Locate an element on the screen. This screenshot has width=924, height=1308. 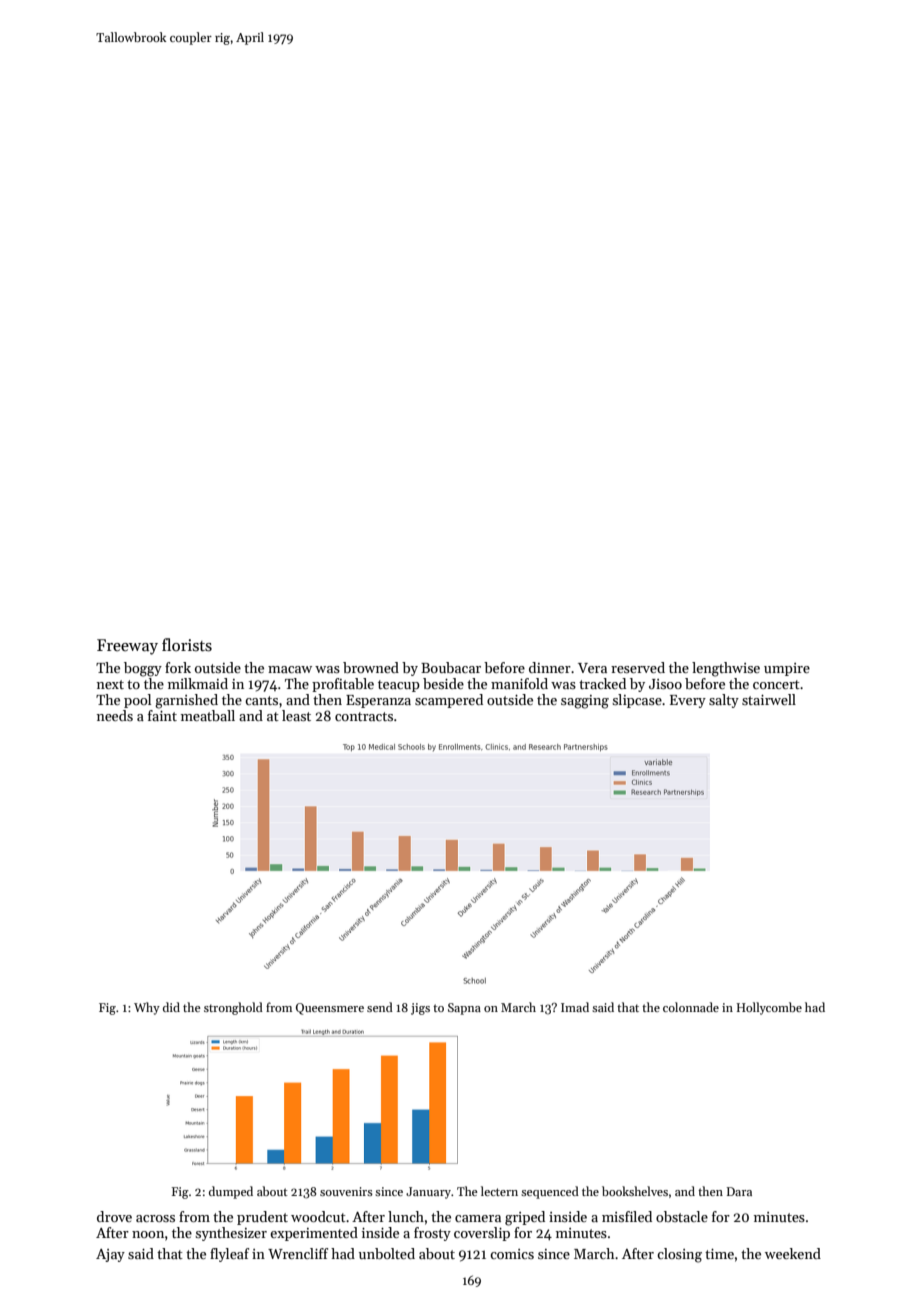
closing is located at coordinates (679, 1255).
